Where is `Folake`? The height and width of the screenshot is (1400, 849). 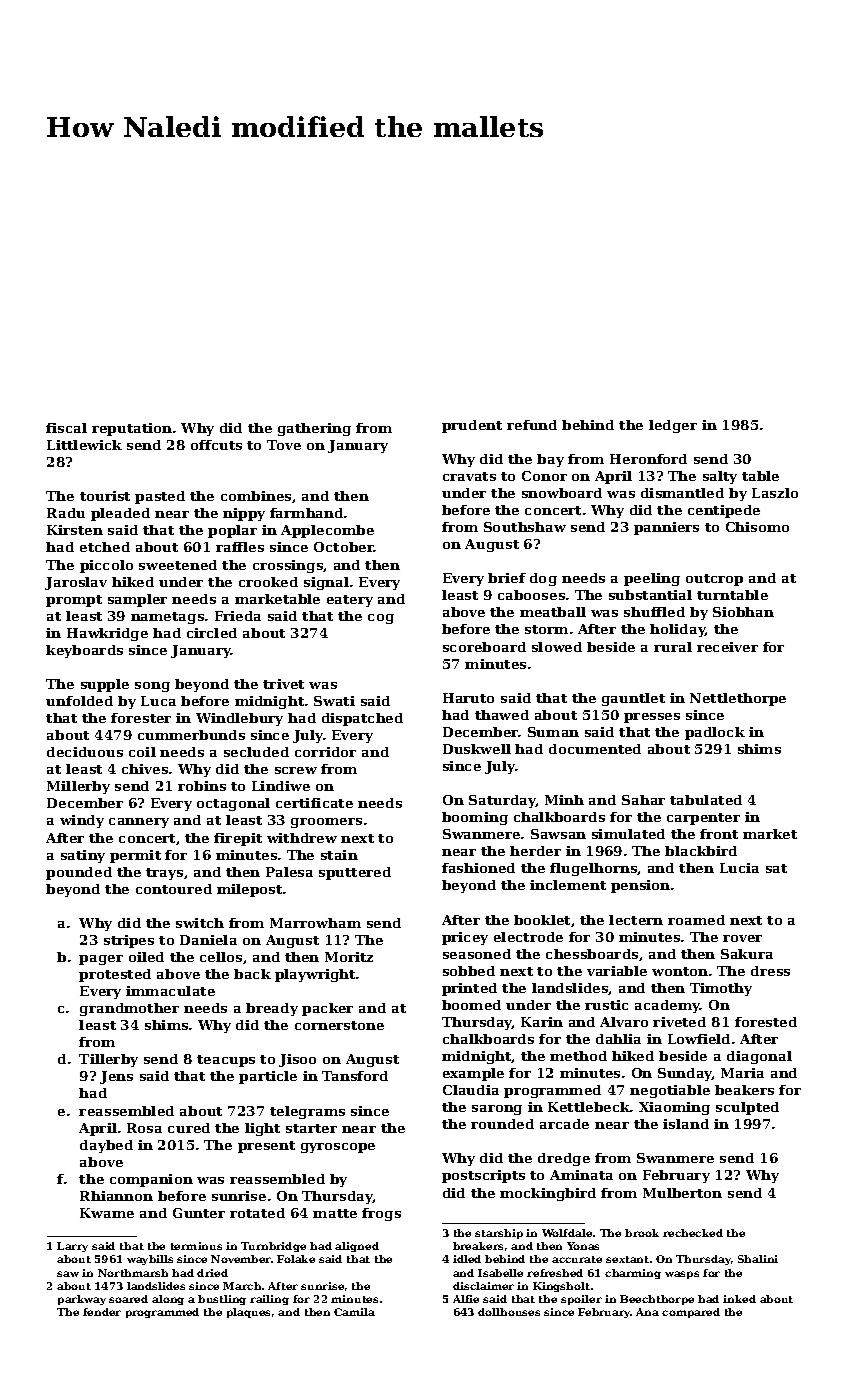 Folake is located at coordinates (296, 1259).
